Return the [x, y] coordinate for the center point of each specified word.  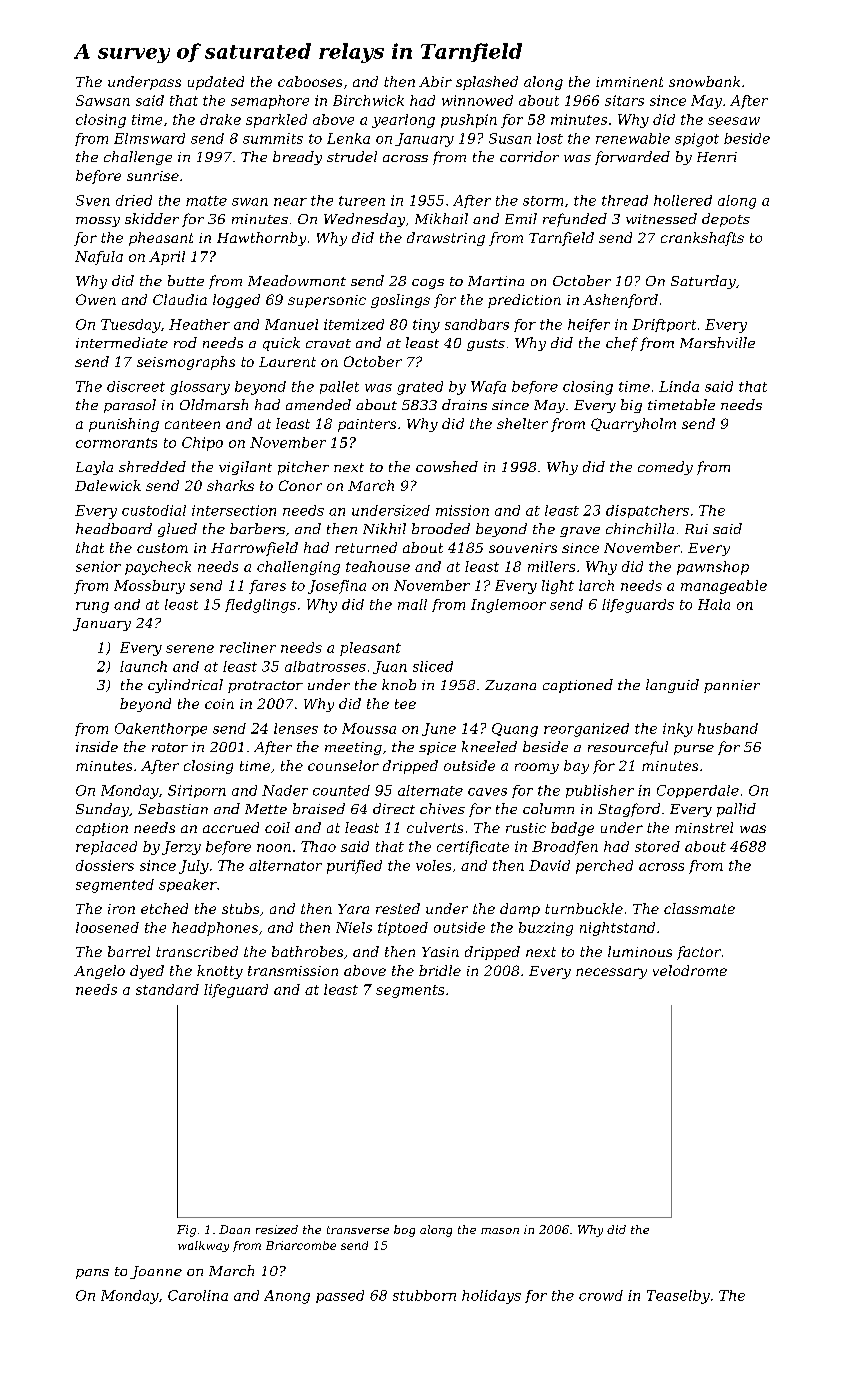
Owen [96, 299]
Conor [300, 485]
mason [500, 1231]
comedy [665, 468]
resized [277, 1229]
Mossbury [149, 587]
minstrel [704, 827]
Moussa [369, 728]
